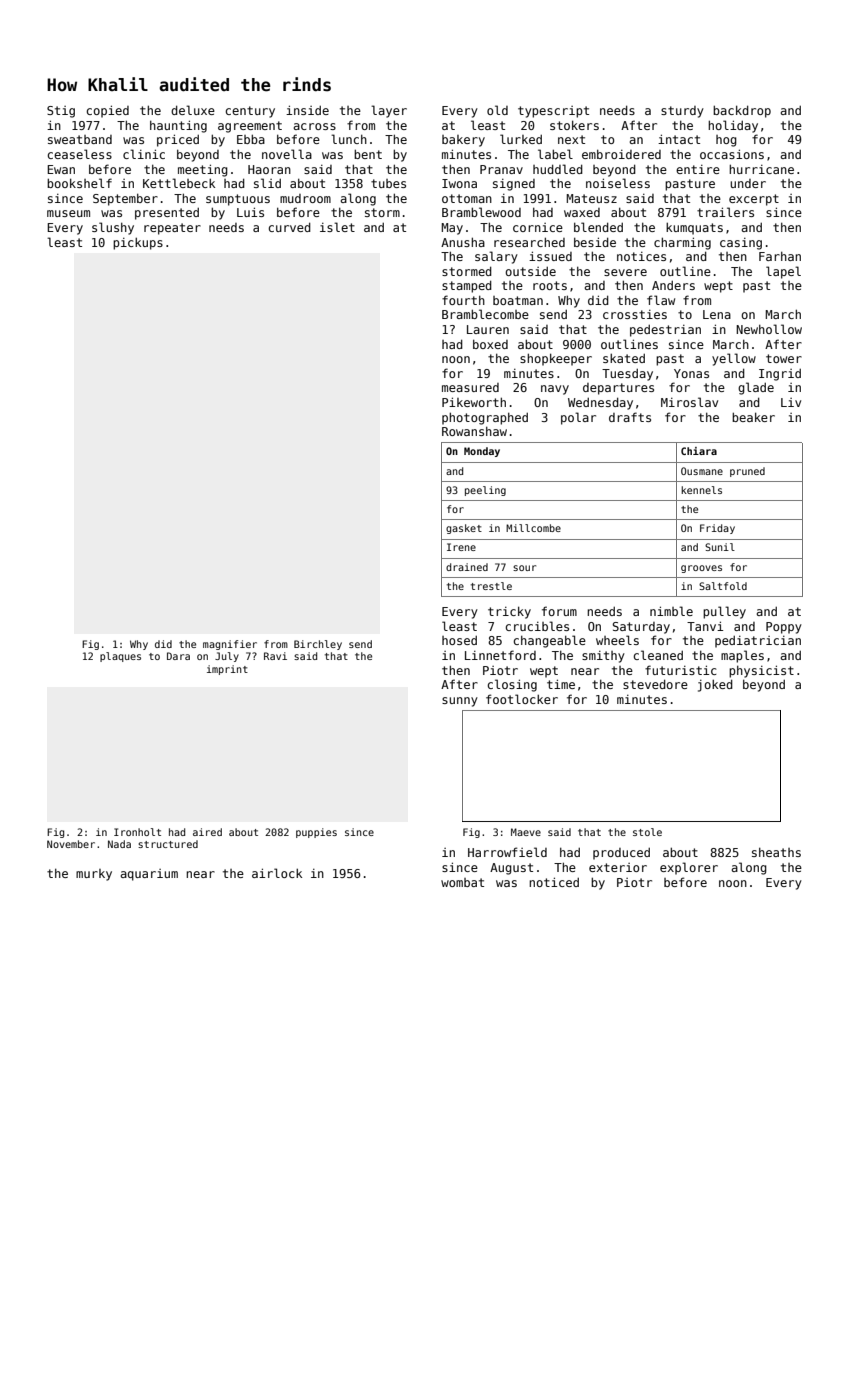  Describe the element at coordinates (138, 243) in the screenshot. I see `pickups` at that location.
